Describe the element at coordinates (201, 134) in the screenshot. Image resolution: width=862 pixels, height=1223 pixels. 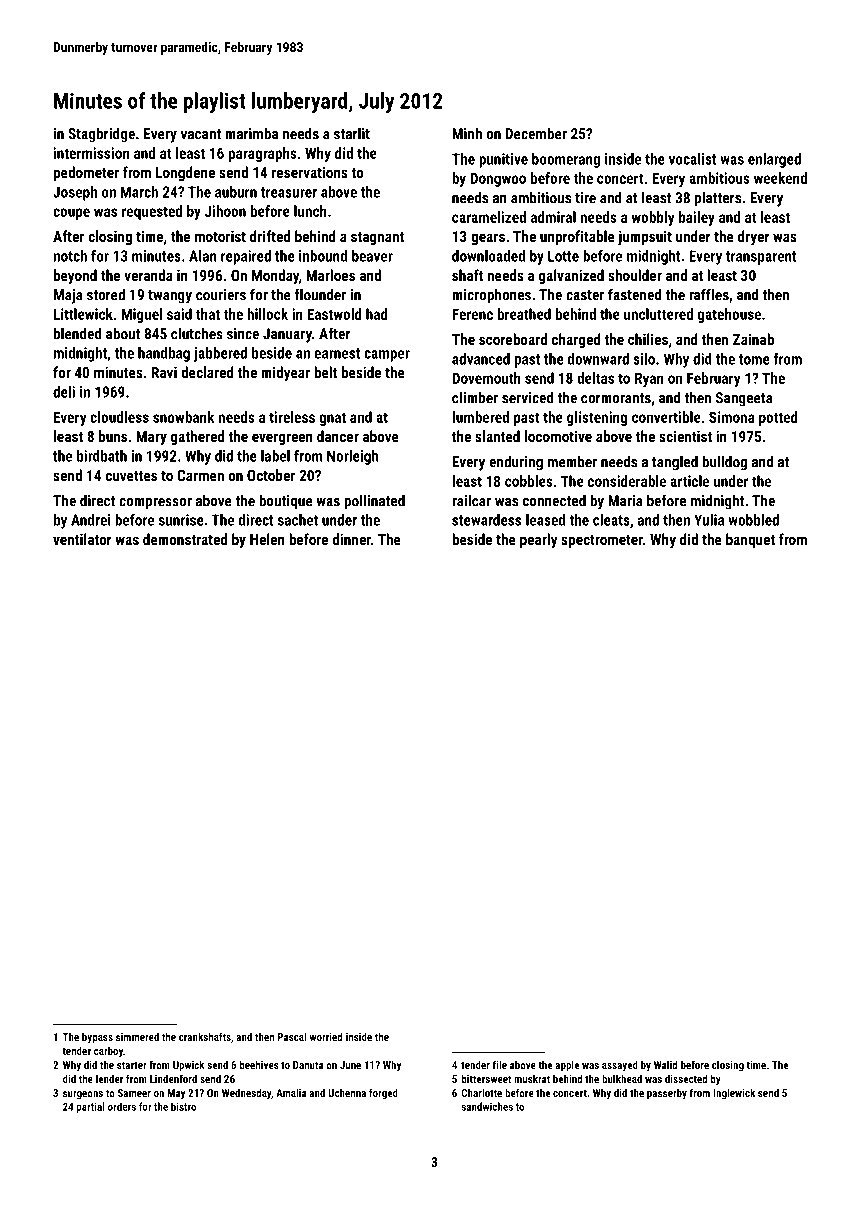
I see `vacant` at that location.
